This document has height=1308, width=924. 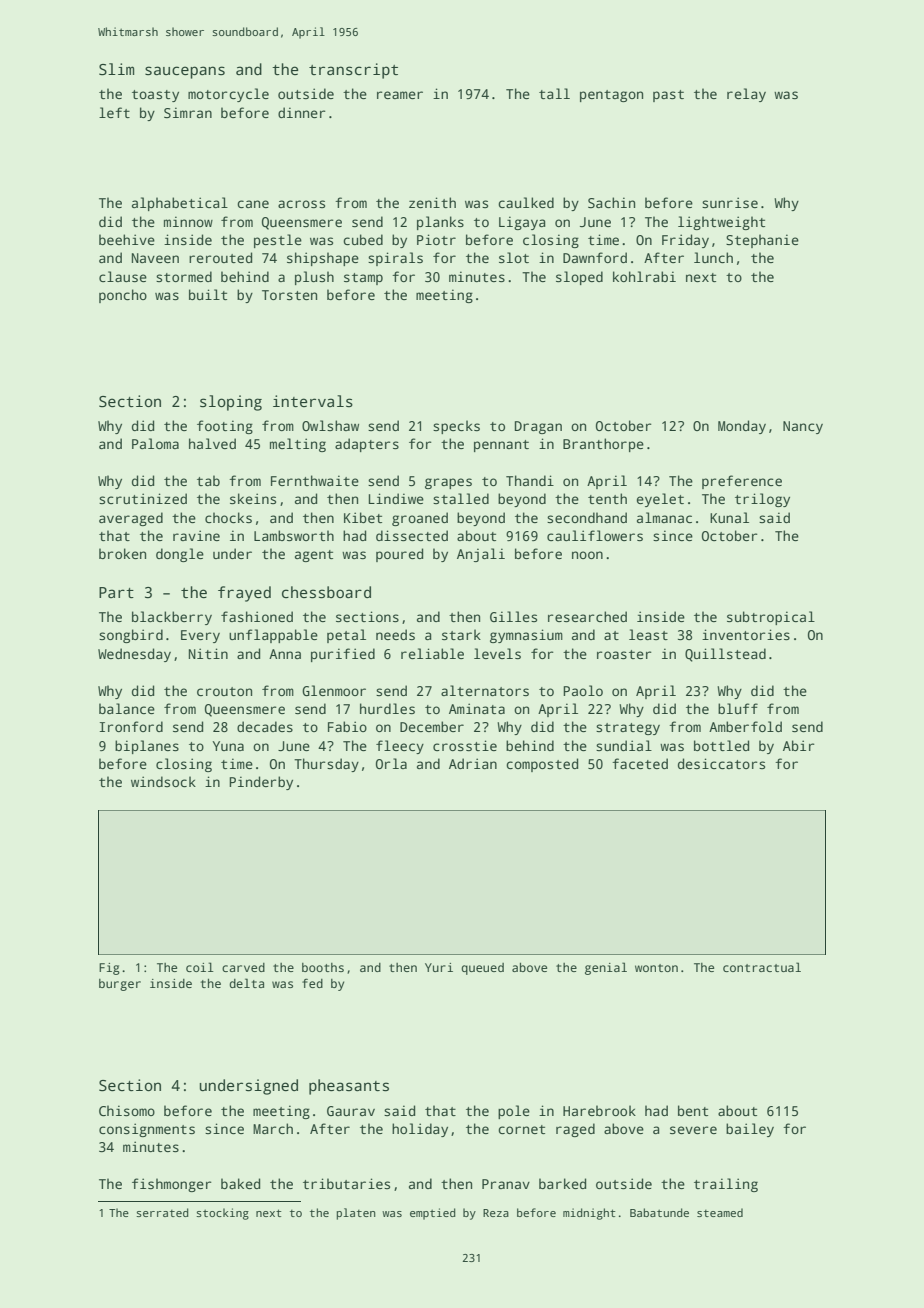 What do you see at coordinates (261, 783) in the document?
I see `Pinderby` at bounding box center [261, 783].
